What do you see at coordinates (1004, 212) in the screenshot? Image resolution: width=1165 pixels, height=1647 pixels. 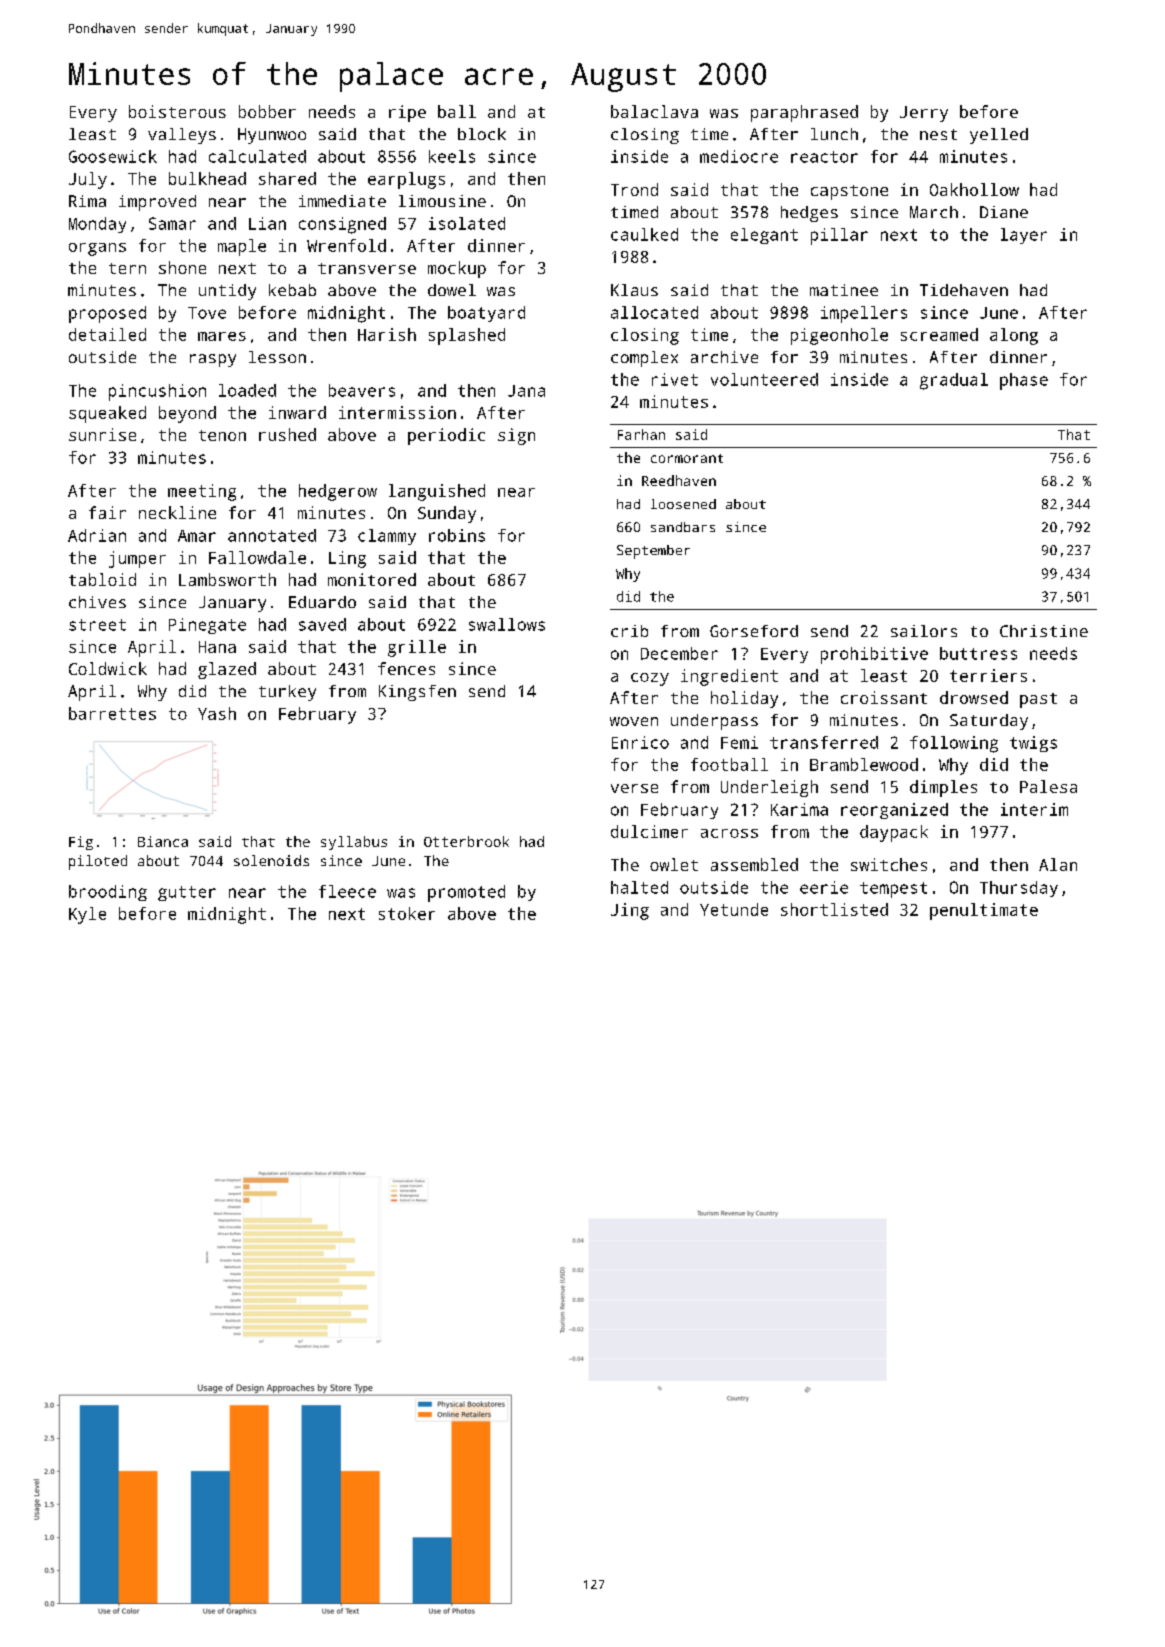 I see `Diane` at bounding box center [1004, 212].
